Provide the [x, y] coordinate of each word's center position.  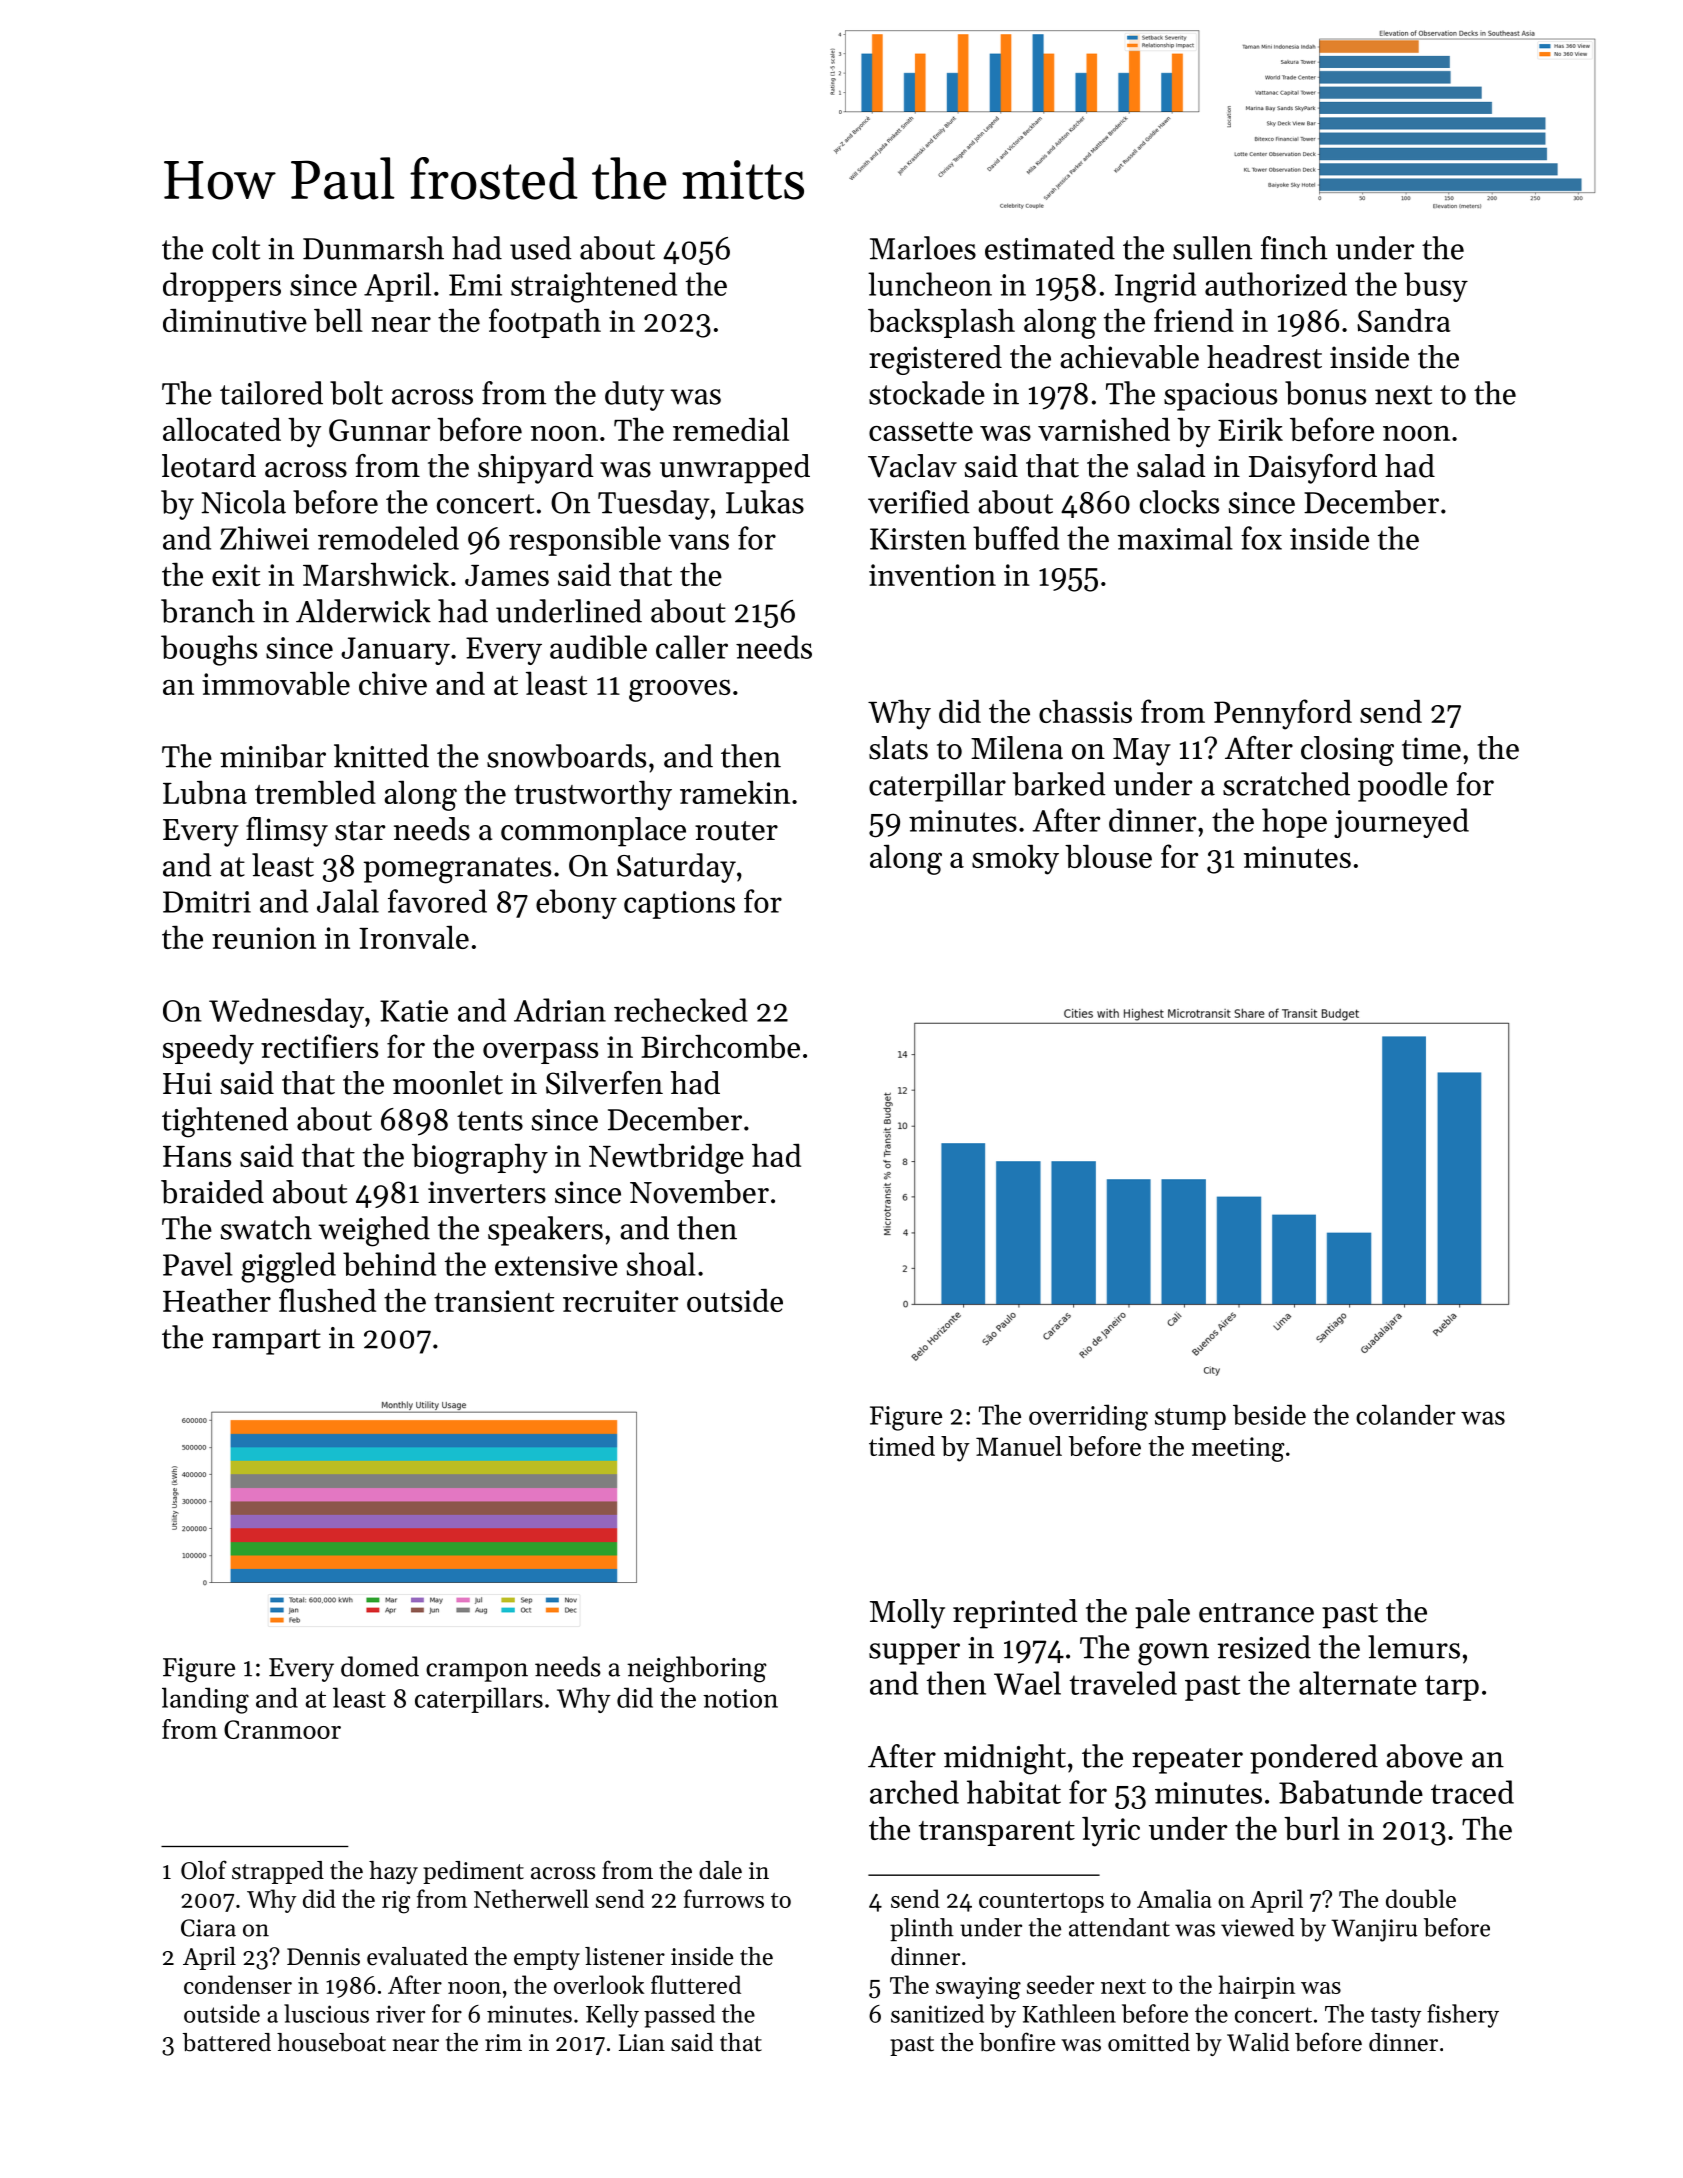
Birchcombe [720, 1046]
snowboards [566, 756]
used [541, 248]
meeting [1238, 1449]
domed [380, 1666]
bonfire [1017, 2042]
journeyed [1401, 823]
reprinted [1015, 1614]
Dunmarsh [373, 248]
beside [1269, 1414]
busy [1436, 287]
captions [679, 905]
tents [490, 1121]
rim [503, 2042]
